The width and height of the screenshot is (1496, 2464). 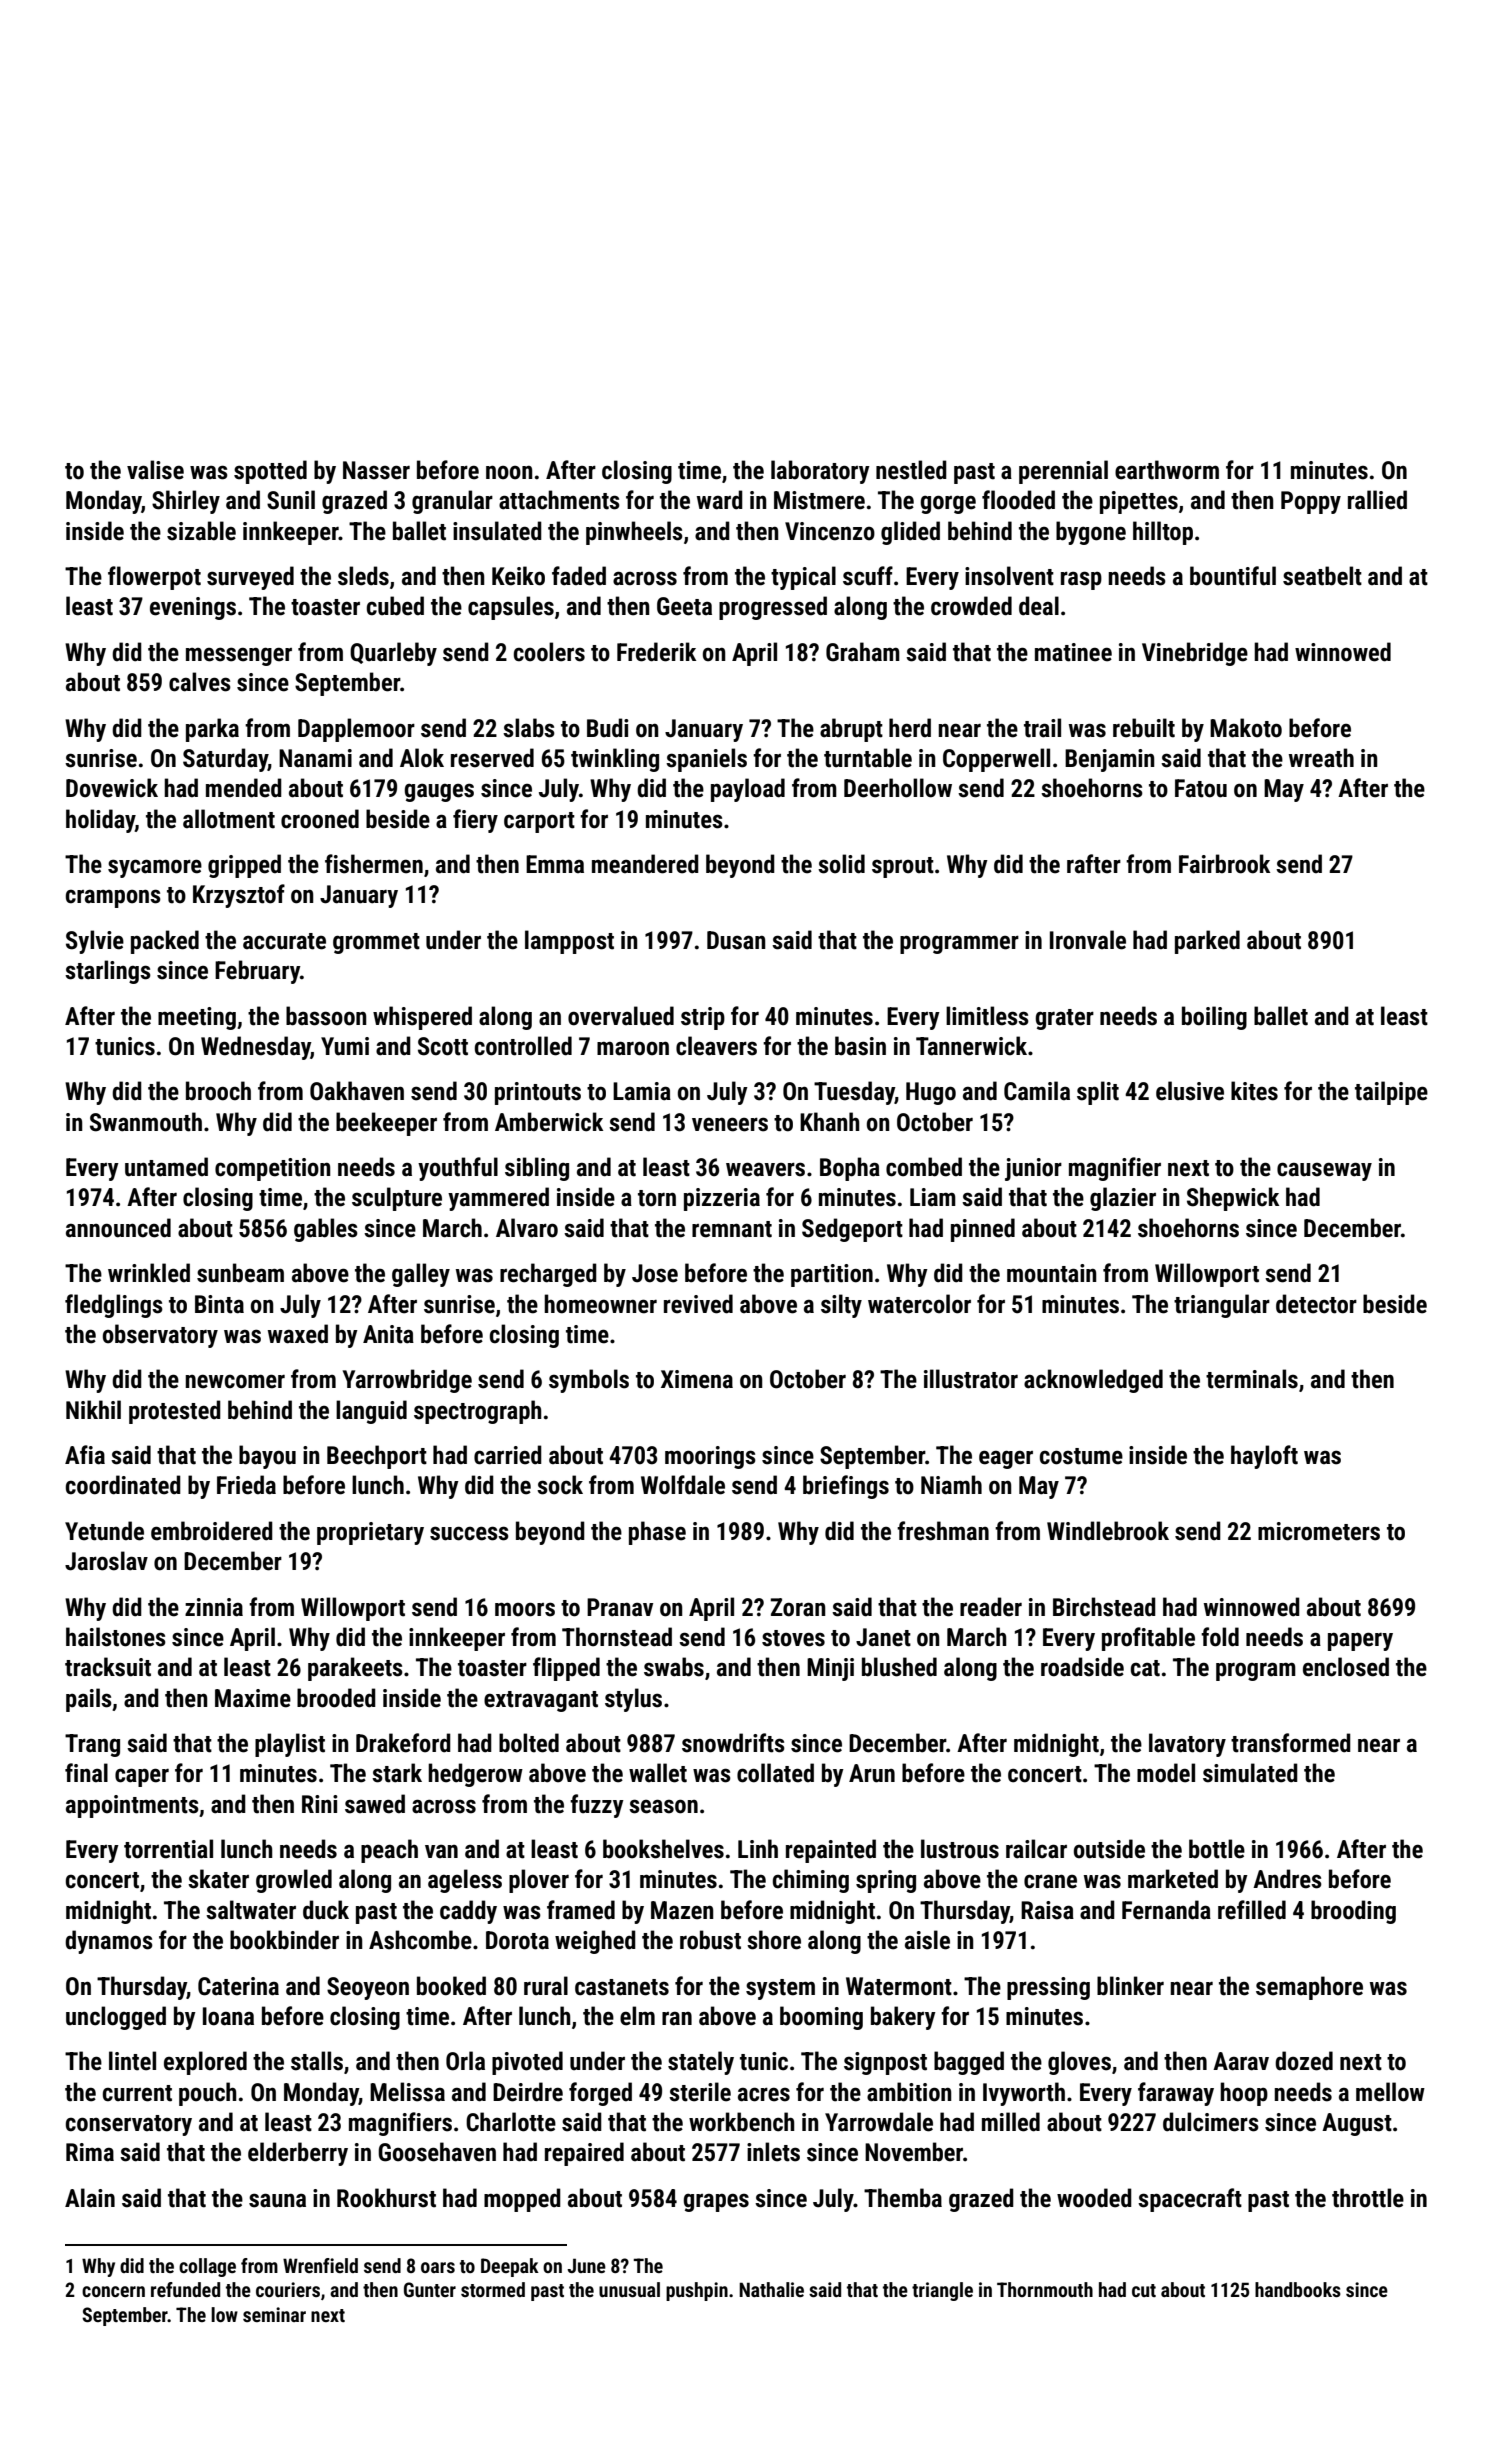 What do you see at coordinates (1220, 1637) in the screenshot?
I see `fold` at bounding box center [1220, 1637].
